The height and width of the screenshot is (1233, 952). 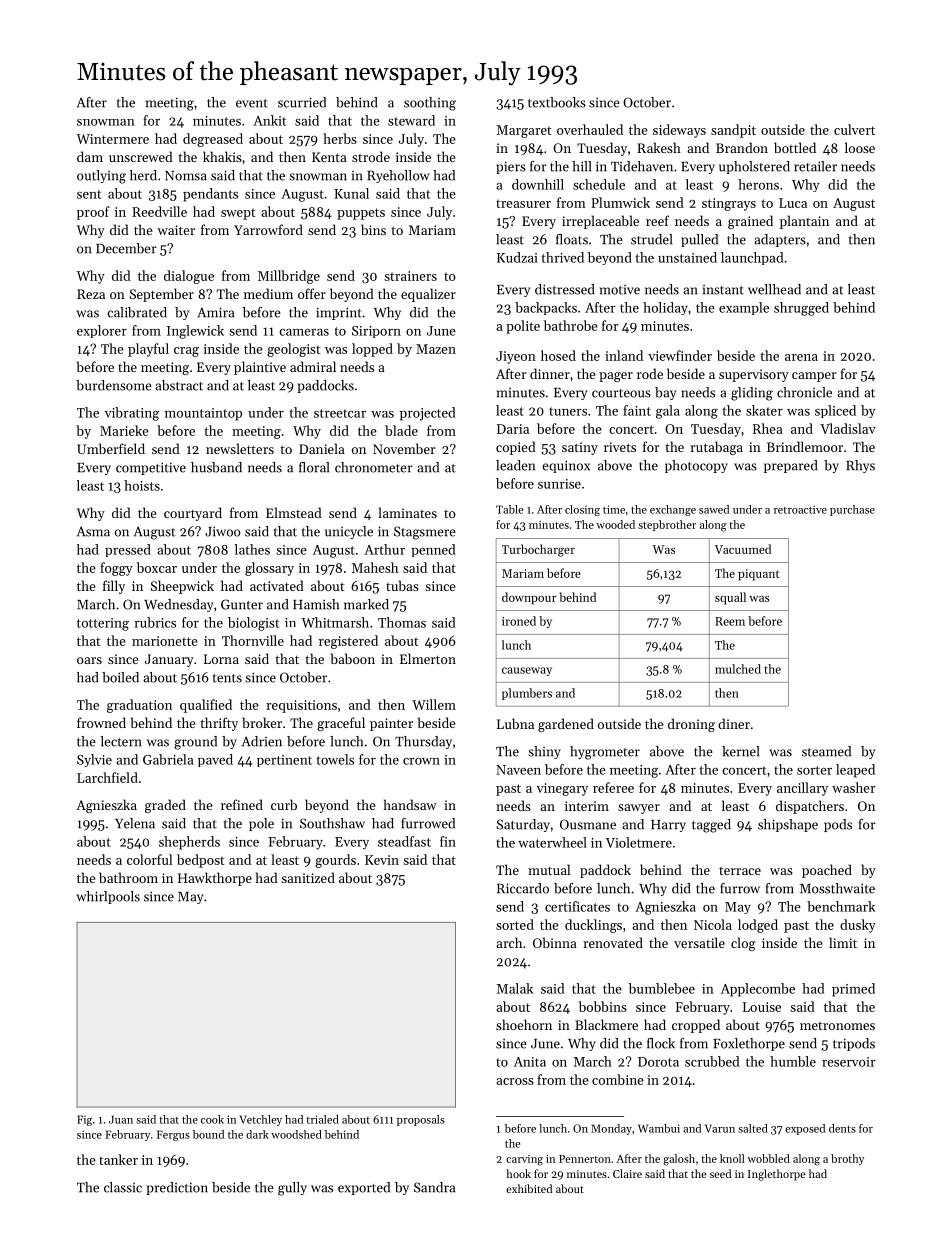 I want to click on Elmerton, so click(x=428, y=658).
